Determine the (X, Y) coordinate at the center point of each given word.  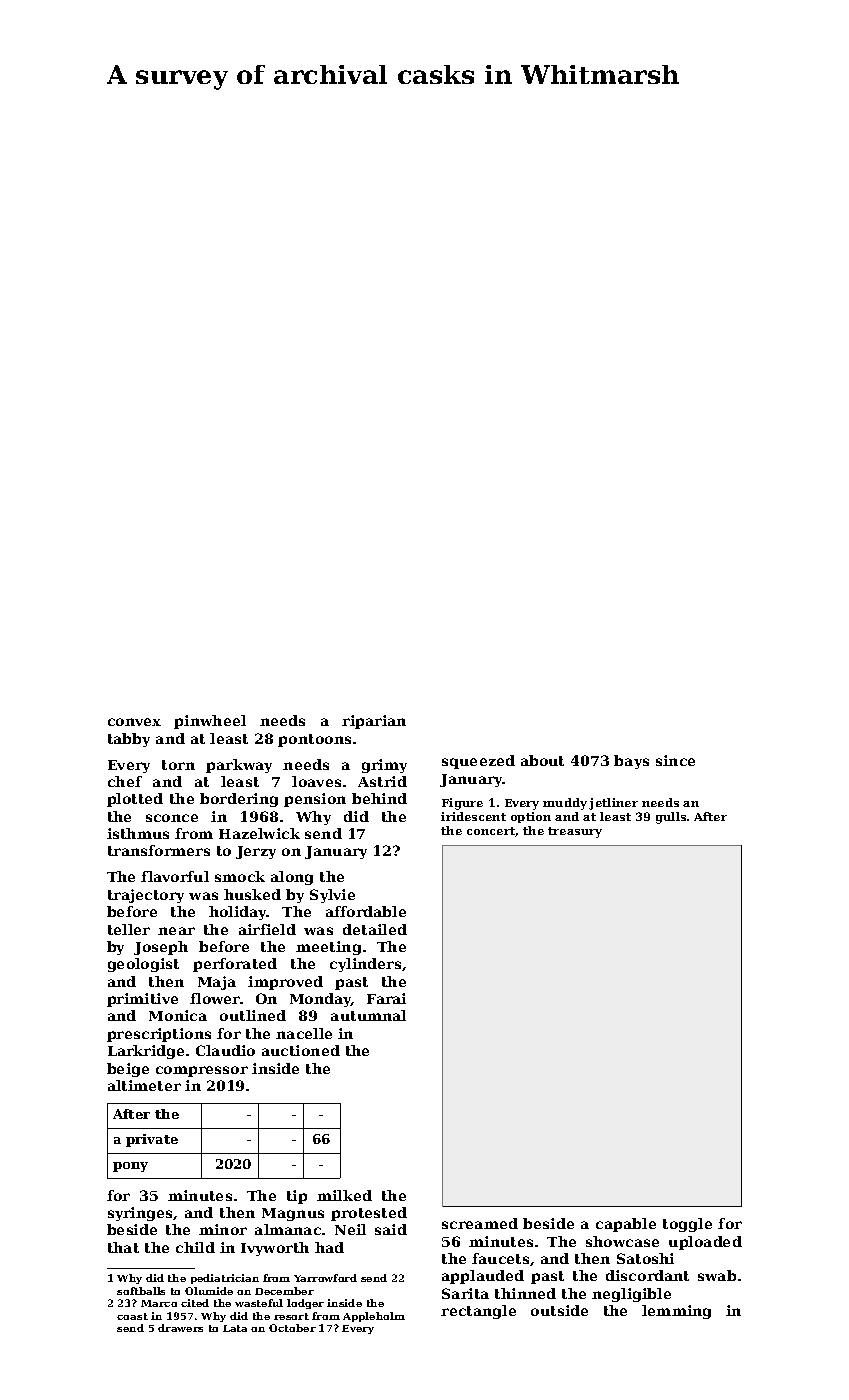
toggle (687, 1225)
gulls (671, 818)
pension (315, 800)
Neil (350, 1229)
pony (130, 1167)
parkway (239, 766)
